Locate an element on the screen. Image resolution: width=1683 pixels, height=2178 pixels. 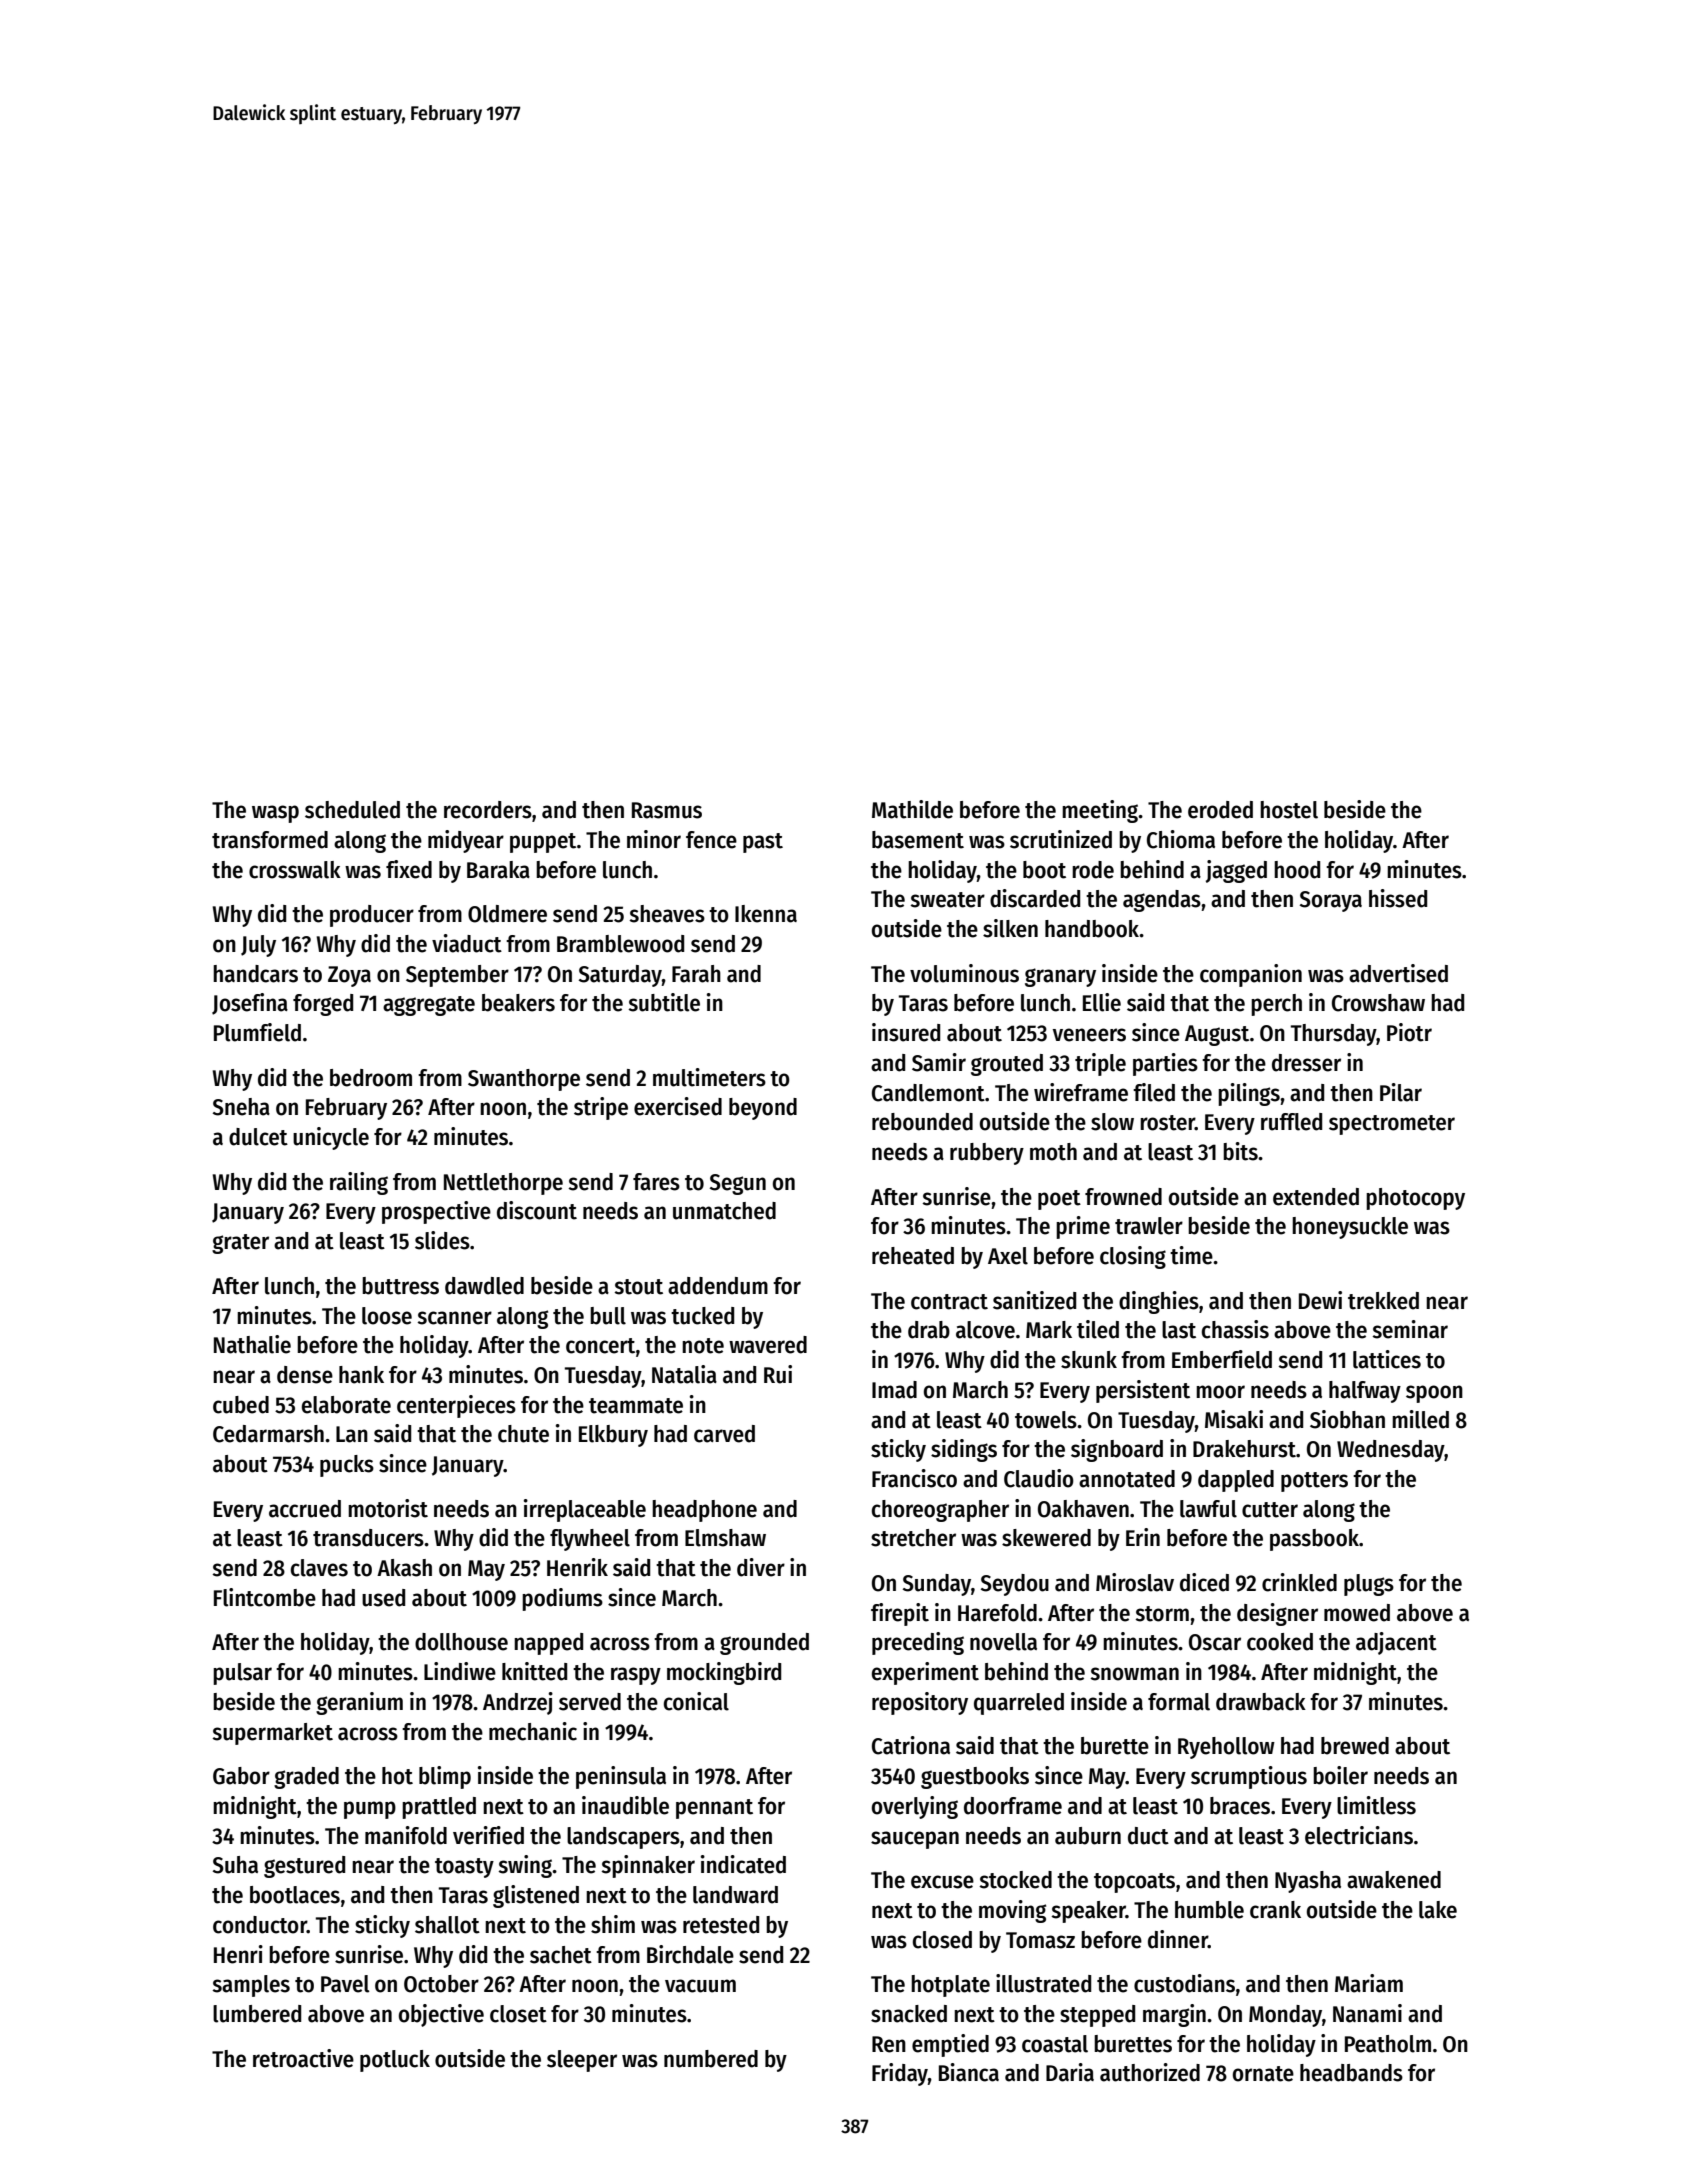
shallot is located at coordinates (447, 1925).
